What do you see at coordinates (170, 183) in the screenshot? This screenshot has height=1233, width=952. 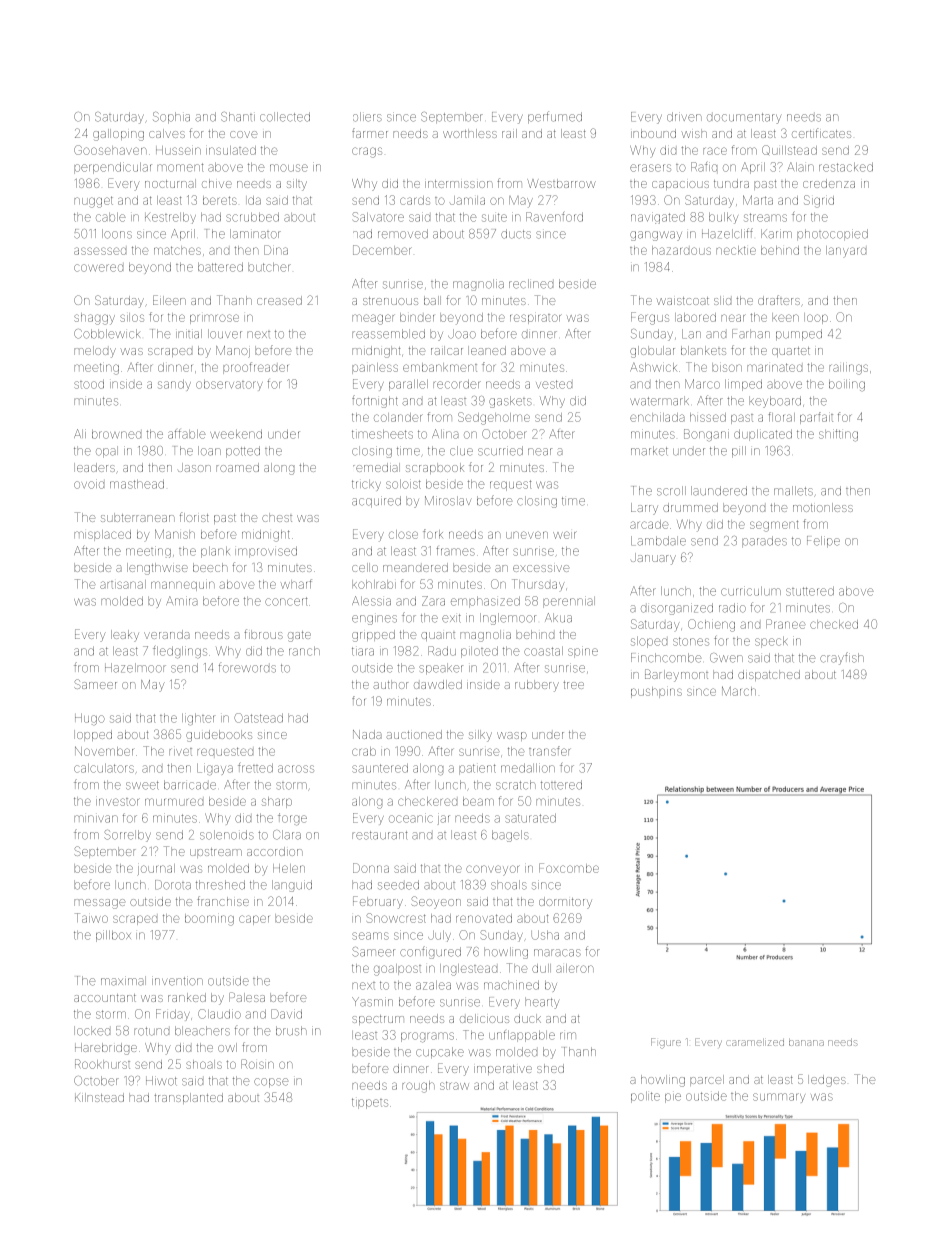 I see `nocturnal` at bounding box center [170, 183].
